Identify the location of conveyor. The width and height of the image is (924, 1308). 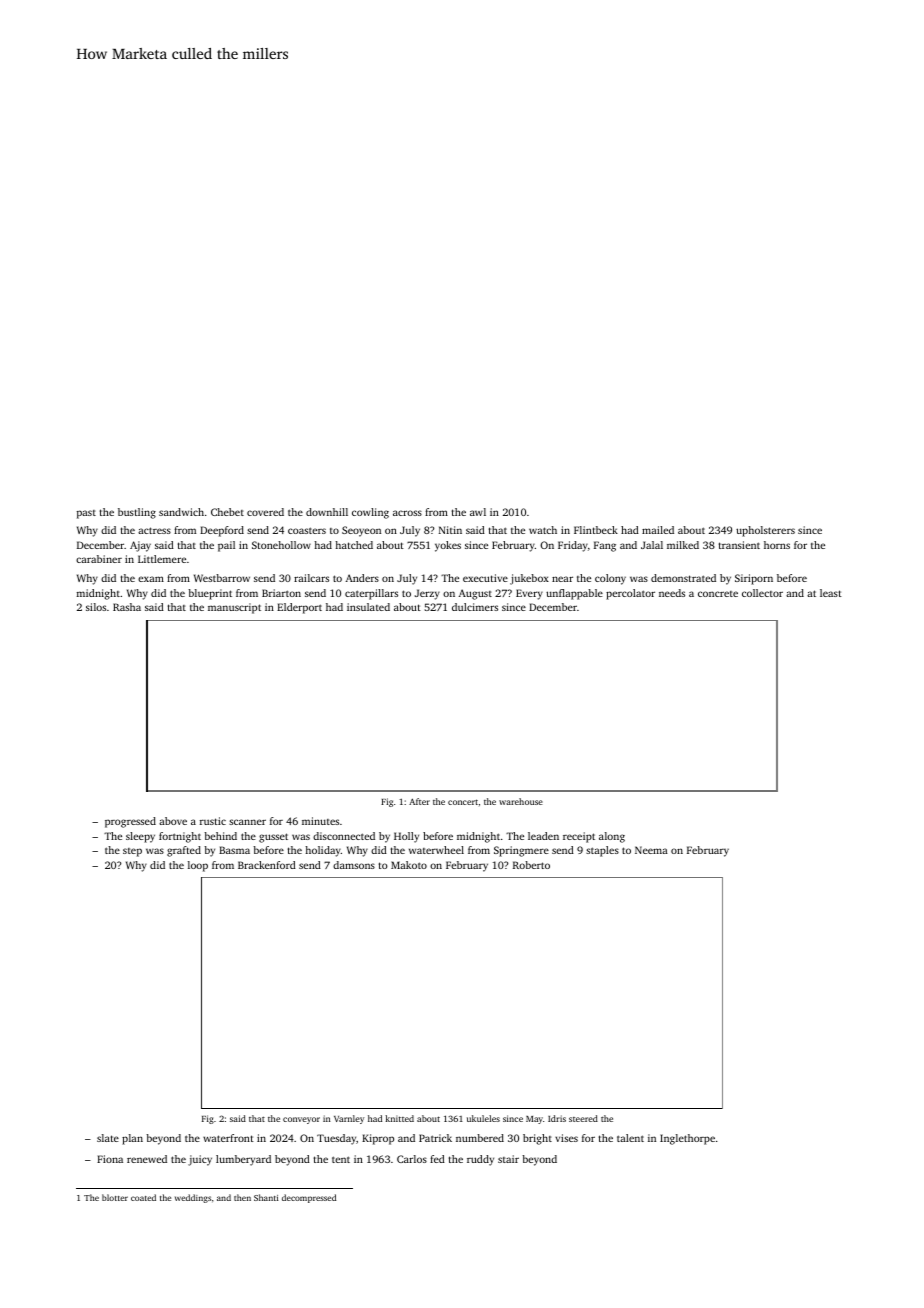
(301, 1120).
